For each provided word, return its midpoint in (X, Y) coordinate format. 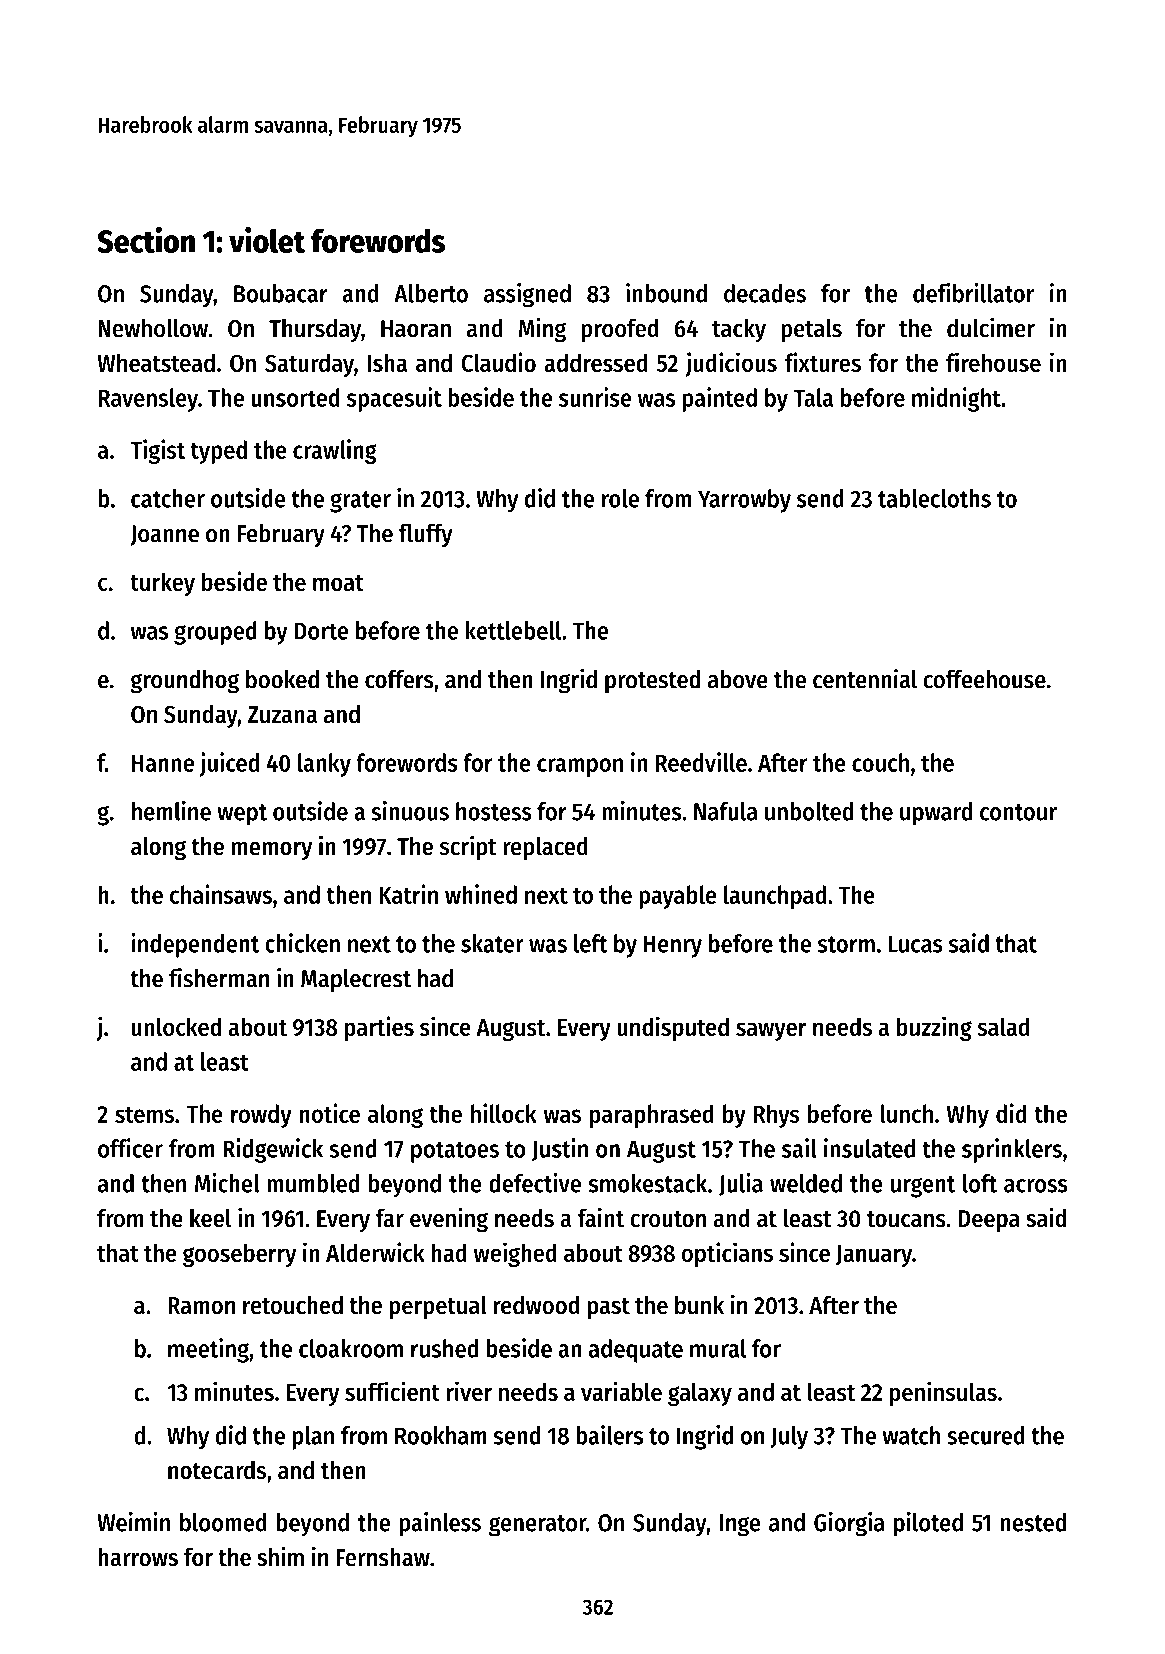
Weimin (133, 1522)
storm (846, 944)
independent (195, 945)
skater (492, 943)
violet (267, 240)
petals (811, 330)
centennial (865, 679)
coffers (399, 679)
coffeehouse (984, 679)
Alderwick (375, 1252)
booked (282, 679)
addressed (595, 362)
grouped (215, 633)
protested (652, 682)
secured (986, 1435)
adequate (636, 1351)
